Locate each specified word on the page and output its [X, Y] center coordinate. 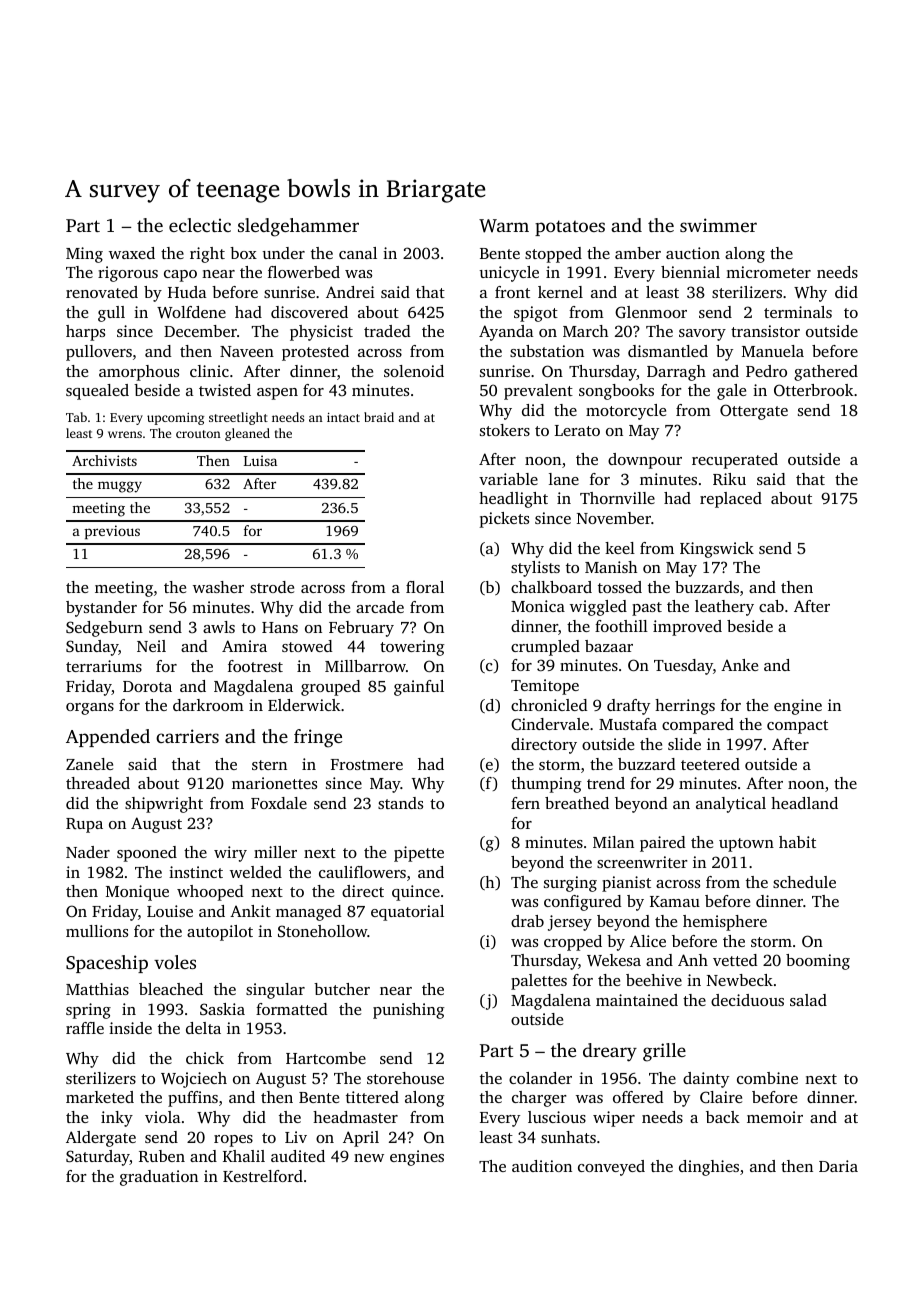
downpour [645, 461]
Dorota [147, 686]
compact [797, 727]
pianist [626, 884]
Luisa [260, 460]
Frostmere [367, 764]
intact [343, 417]
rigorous [128, 274]
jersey [570, 923]
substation [547, 351]
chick [205, 1058]
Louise [170, 911]
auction [693, 253]
